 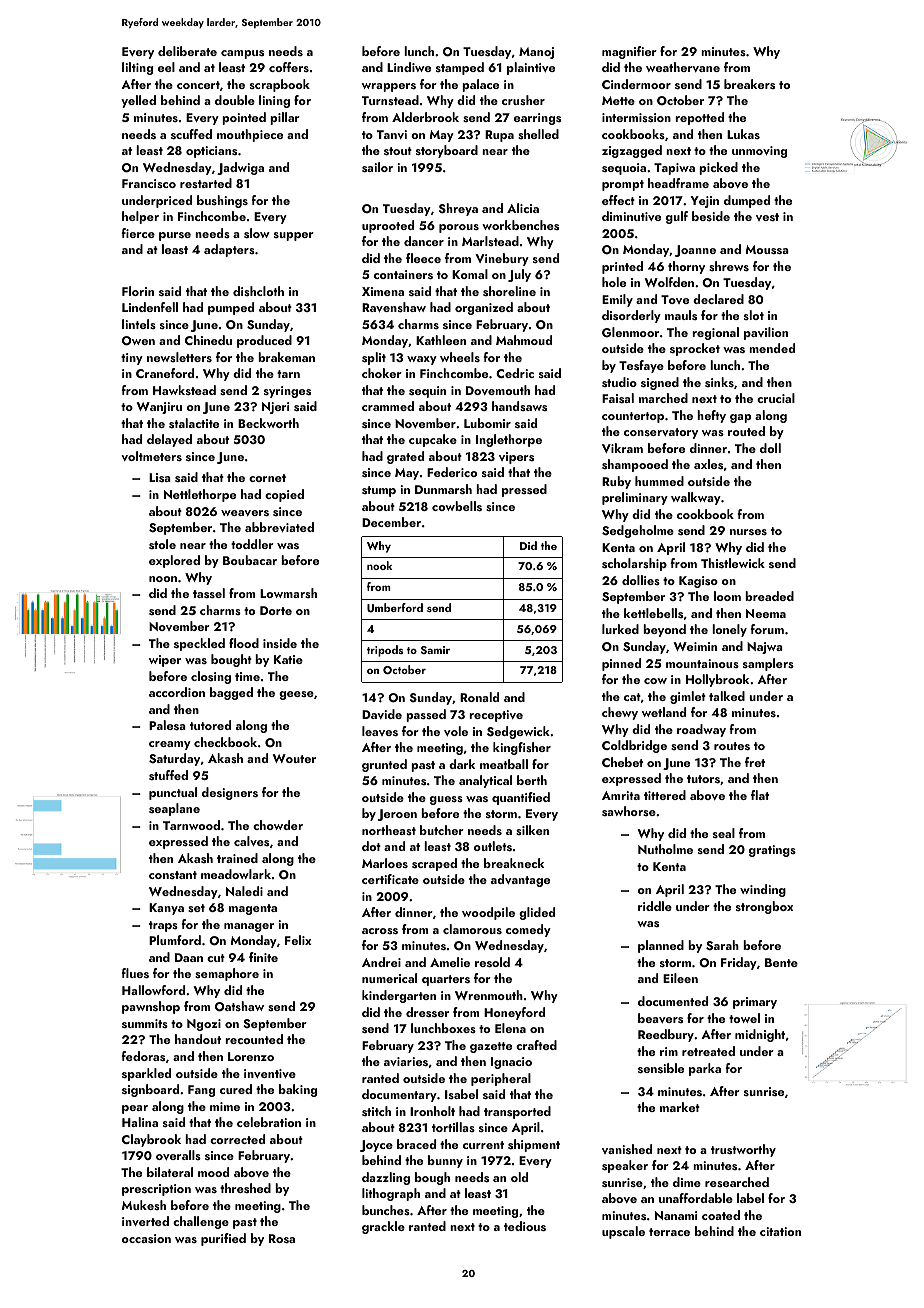 What do you see at coordinates (718, 168) in the screenshot?
I see `picked` at bounding box center [718, 168].
